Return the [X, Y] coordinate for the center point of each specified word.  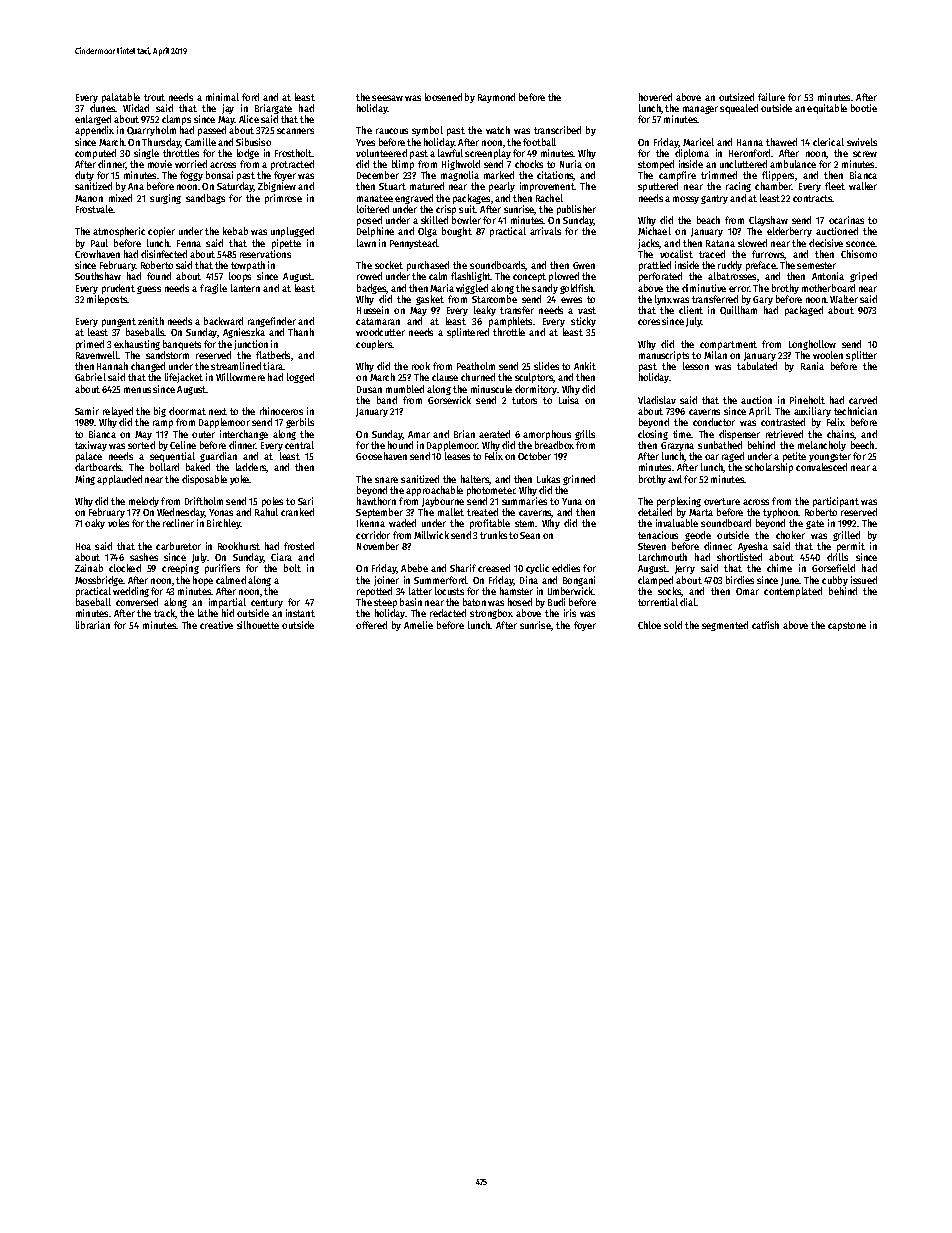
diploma [692, 154]
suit [467, 209]
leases [457, 456]
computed [95, 154]
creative [216, 625]
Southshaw [98, 276]
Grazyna [677, 446]
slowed [752, 243]
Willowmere [240, 377]
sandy [545, 289]
